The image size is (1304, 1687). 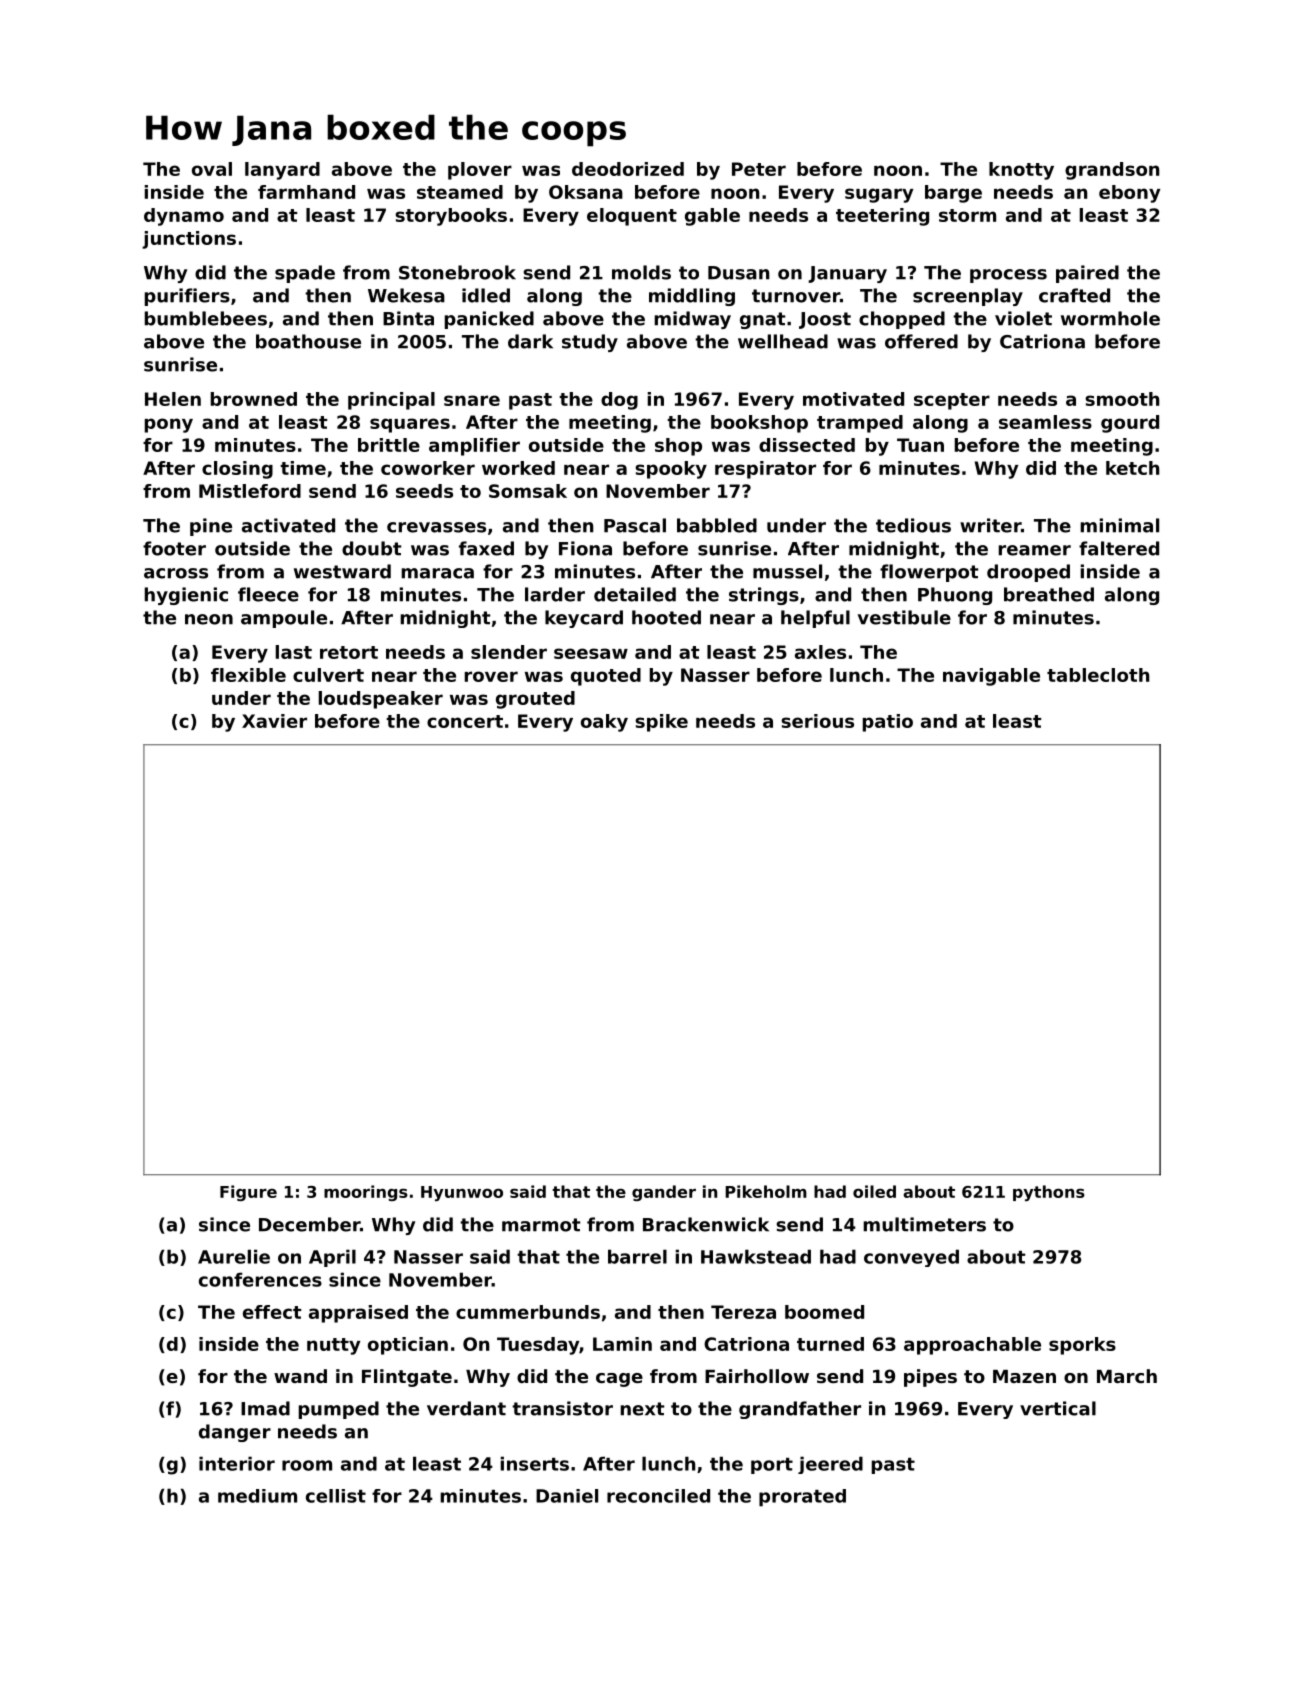 What do you see at coordinates (274, 721) in the page?
I see `Xavier` at bounding box center [274, 721].
